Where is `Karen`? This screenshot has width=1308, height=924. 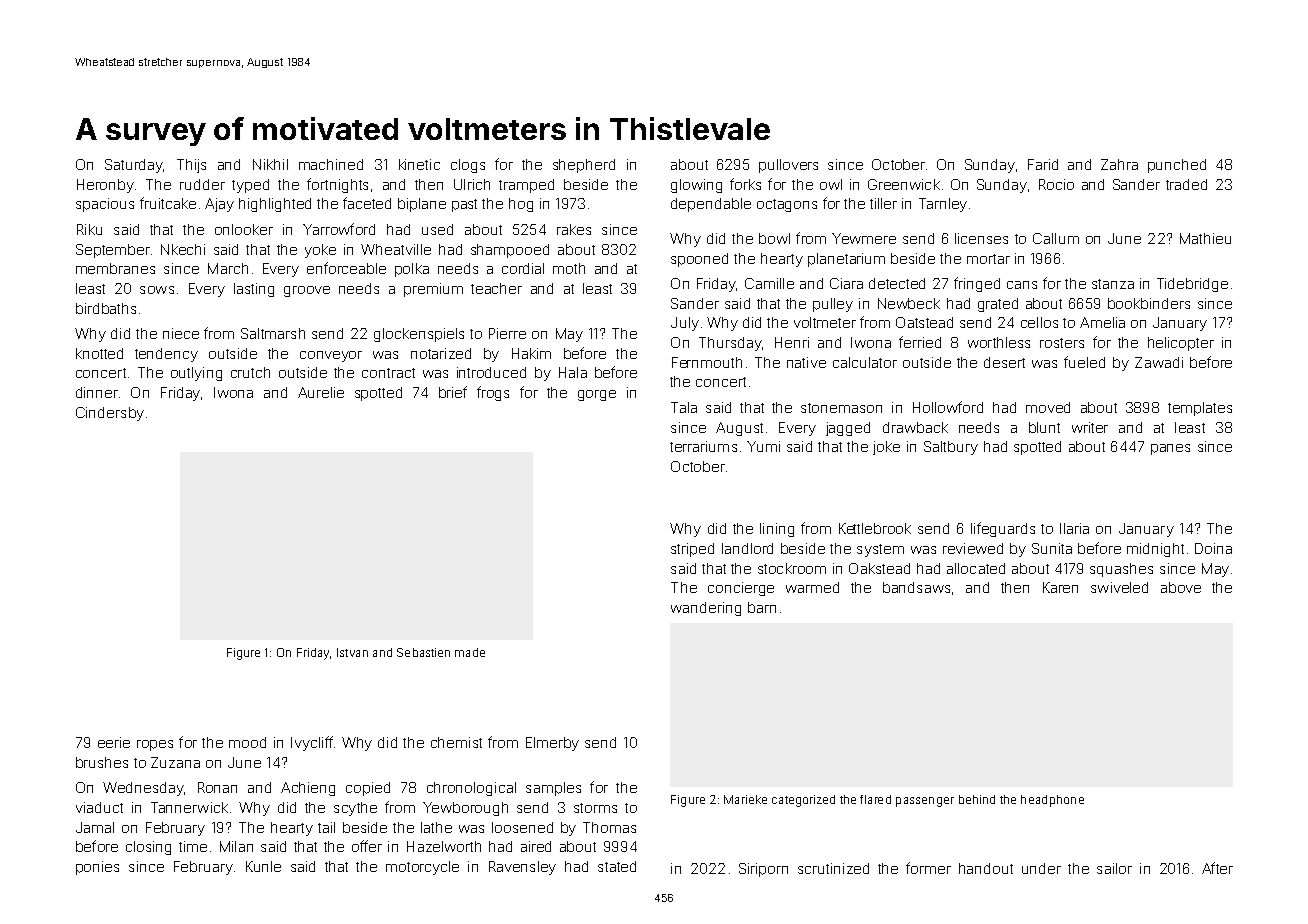 Karen is located at coordinates (1060, 587).
